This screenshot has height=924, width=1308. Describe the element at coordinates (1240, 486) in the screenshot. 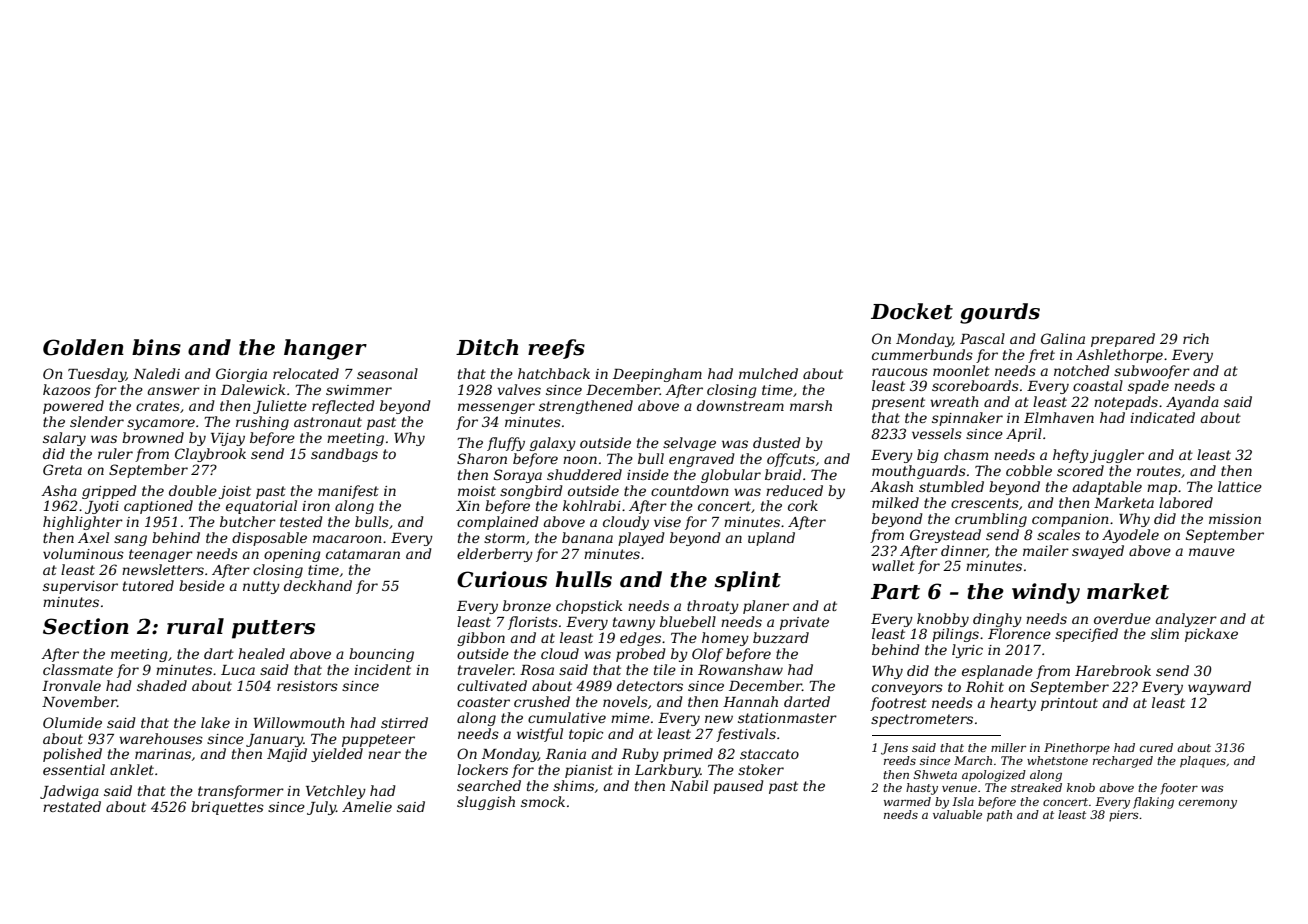

I see `lattice` at that location.
